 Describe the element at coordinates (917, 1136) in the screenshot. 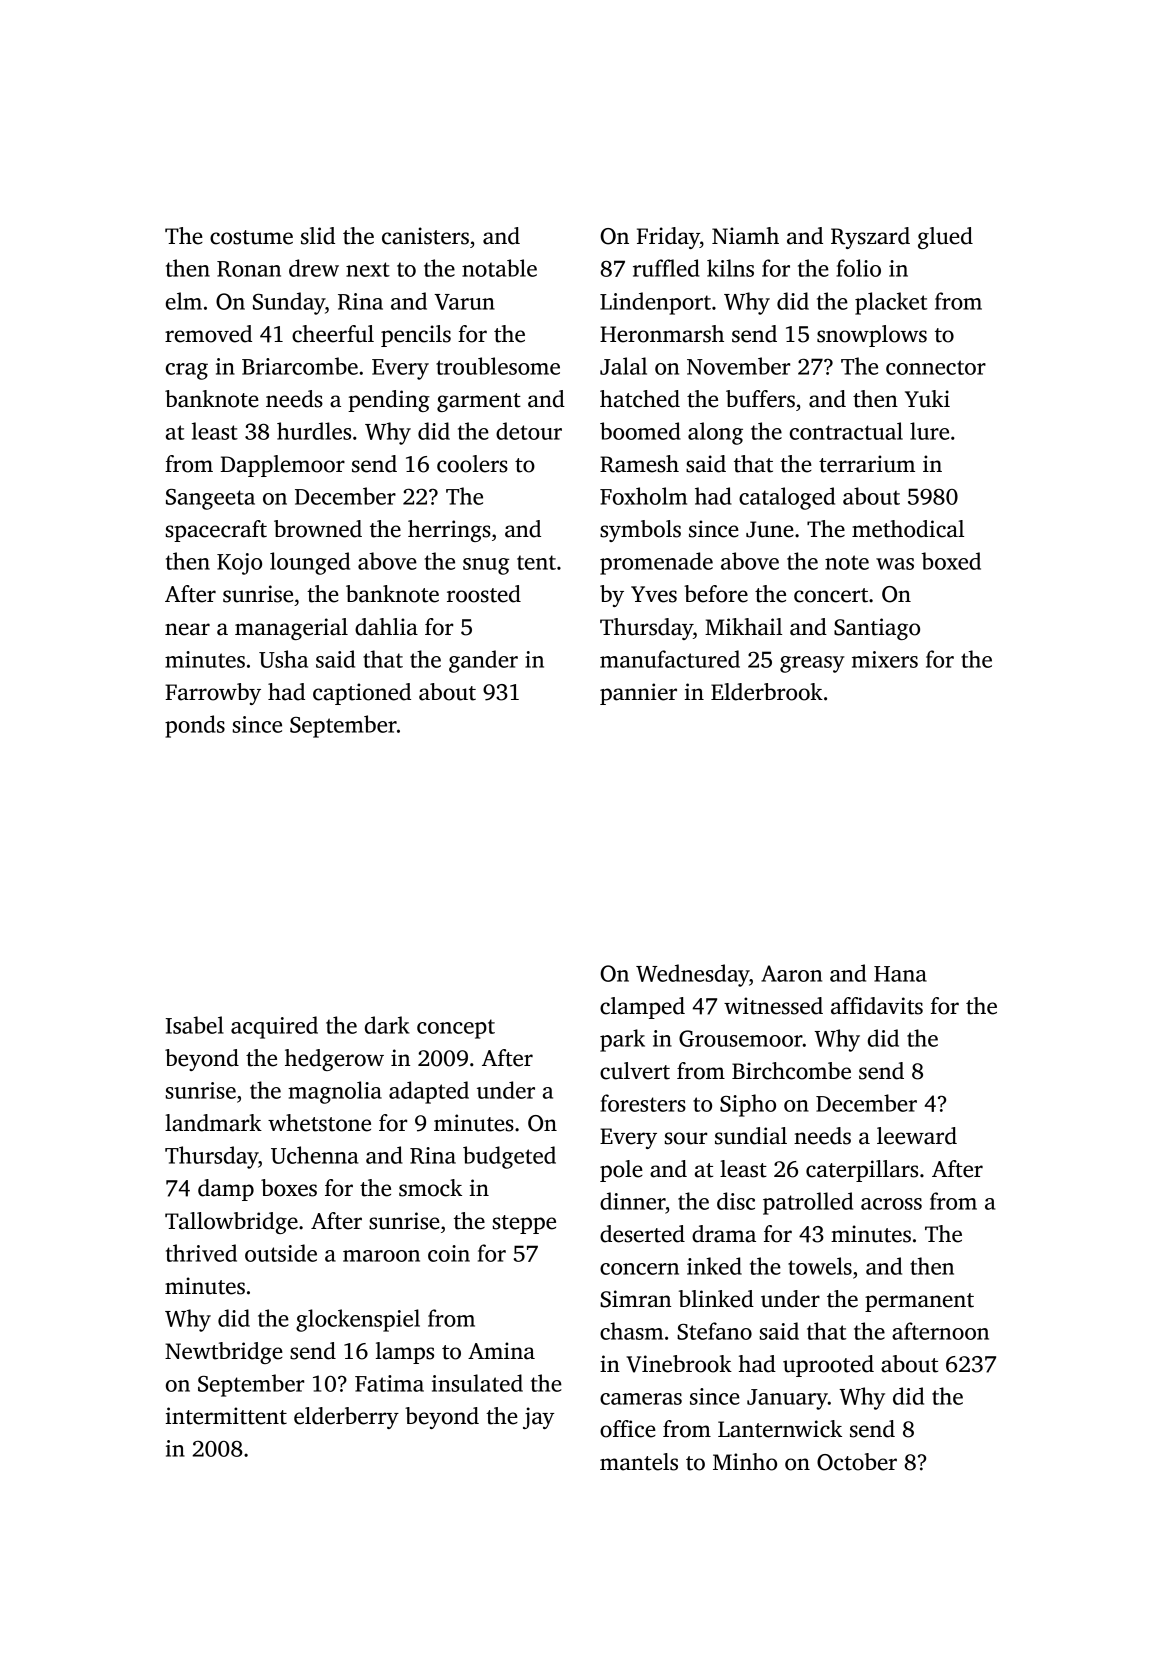

I see `leeward` at that location.
